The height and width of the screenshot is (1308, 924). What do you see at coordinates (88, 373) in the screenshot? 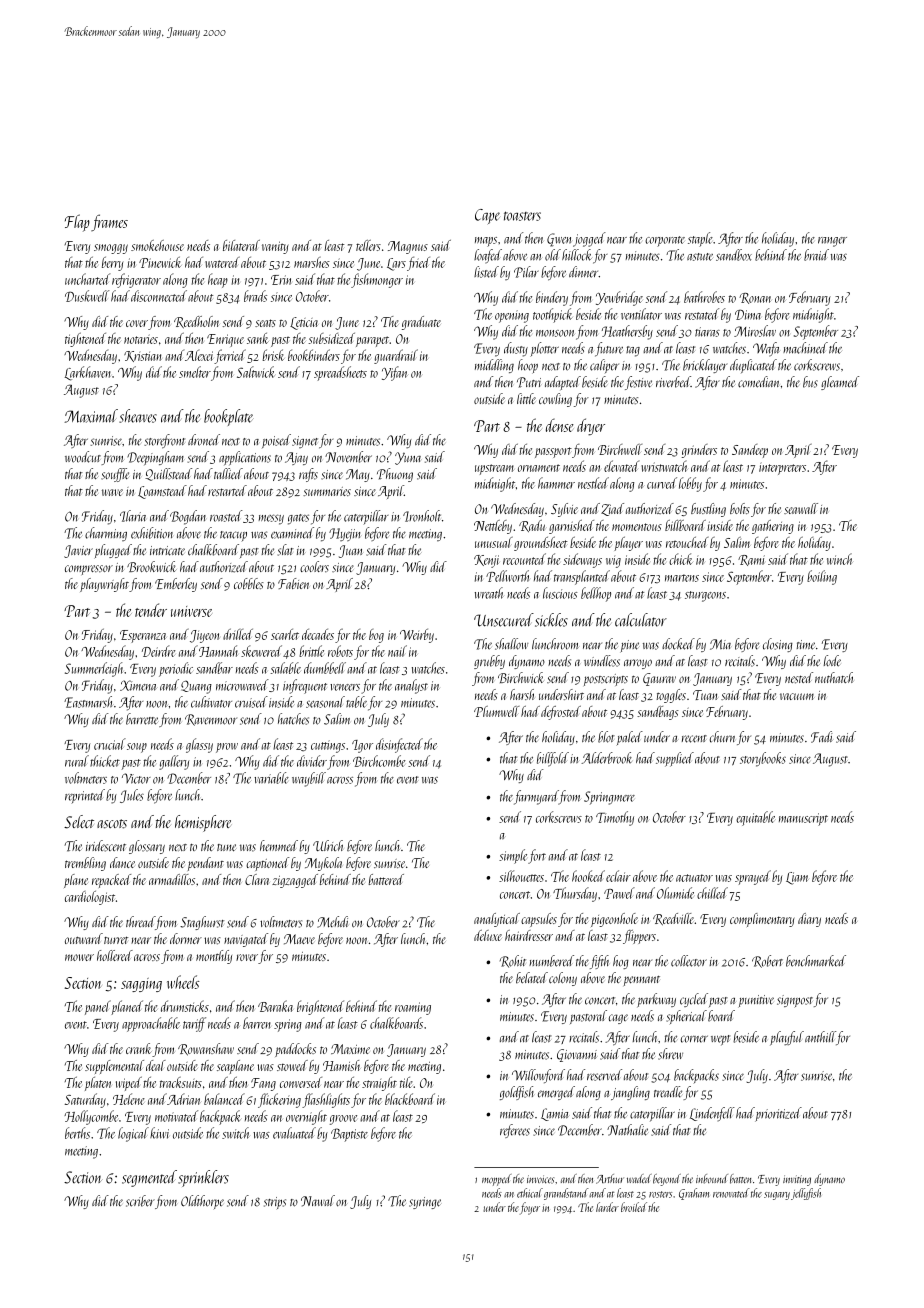
I see `Larkhaven` at bounding box center [88, 373].
